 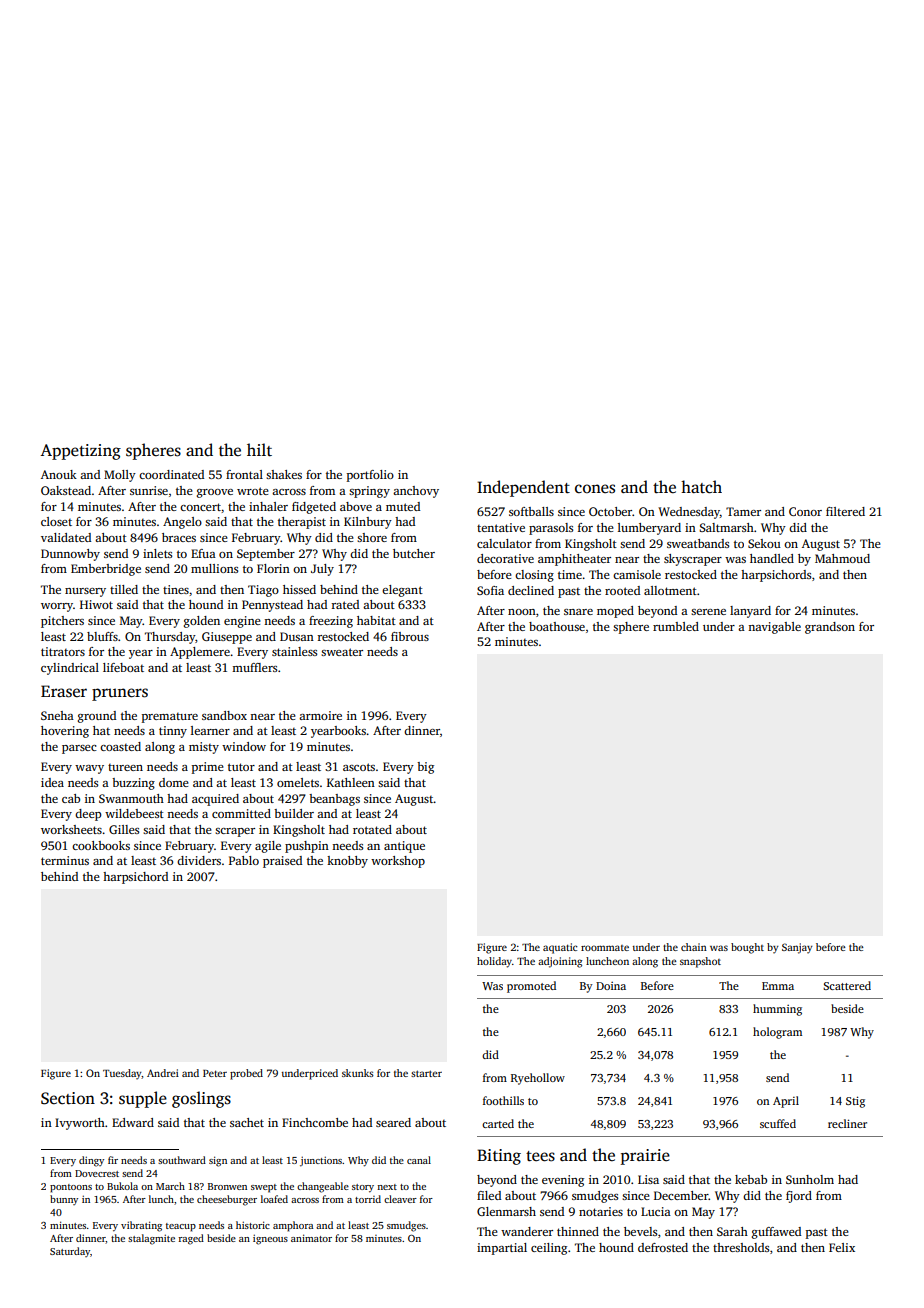 What do you see at coordinates (347, 862) in the document?
I see `knobby` at bounding box center [347, 862].
